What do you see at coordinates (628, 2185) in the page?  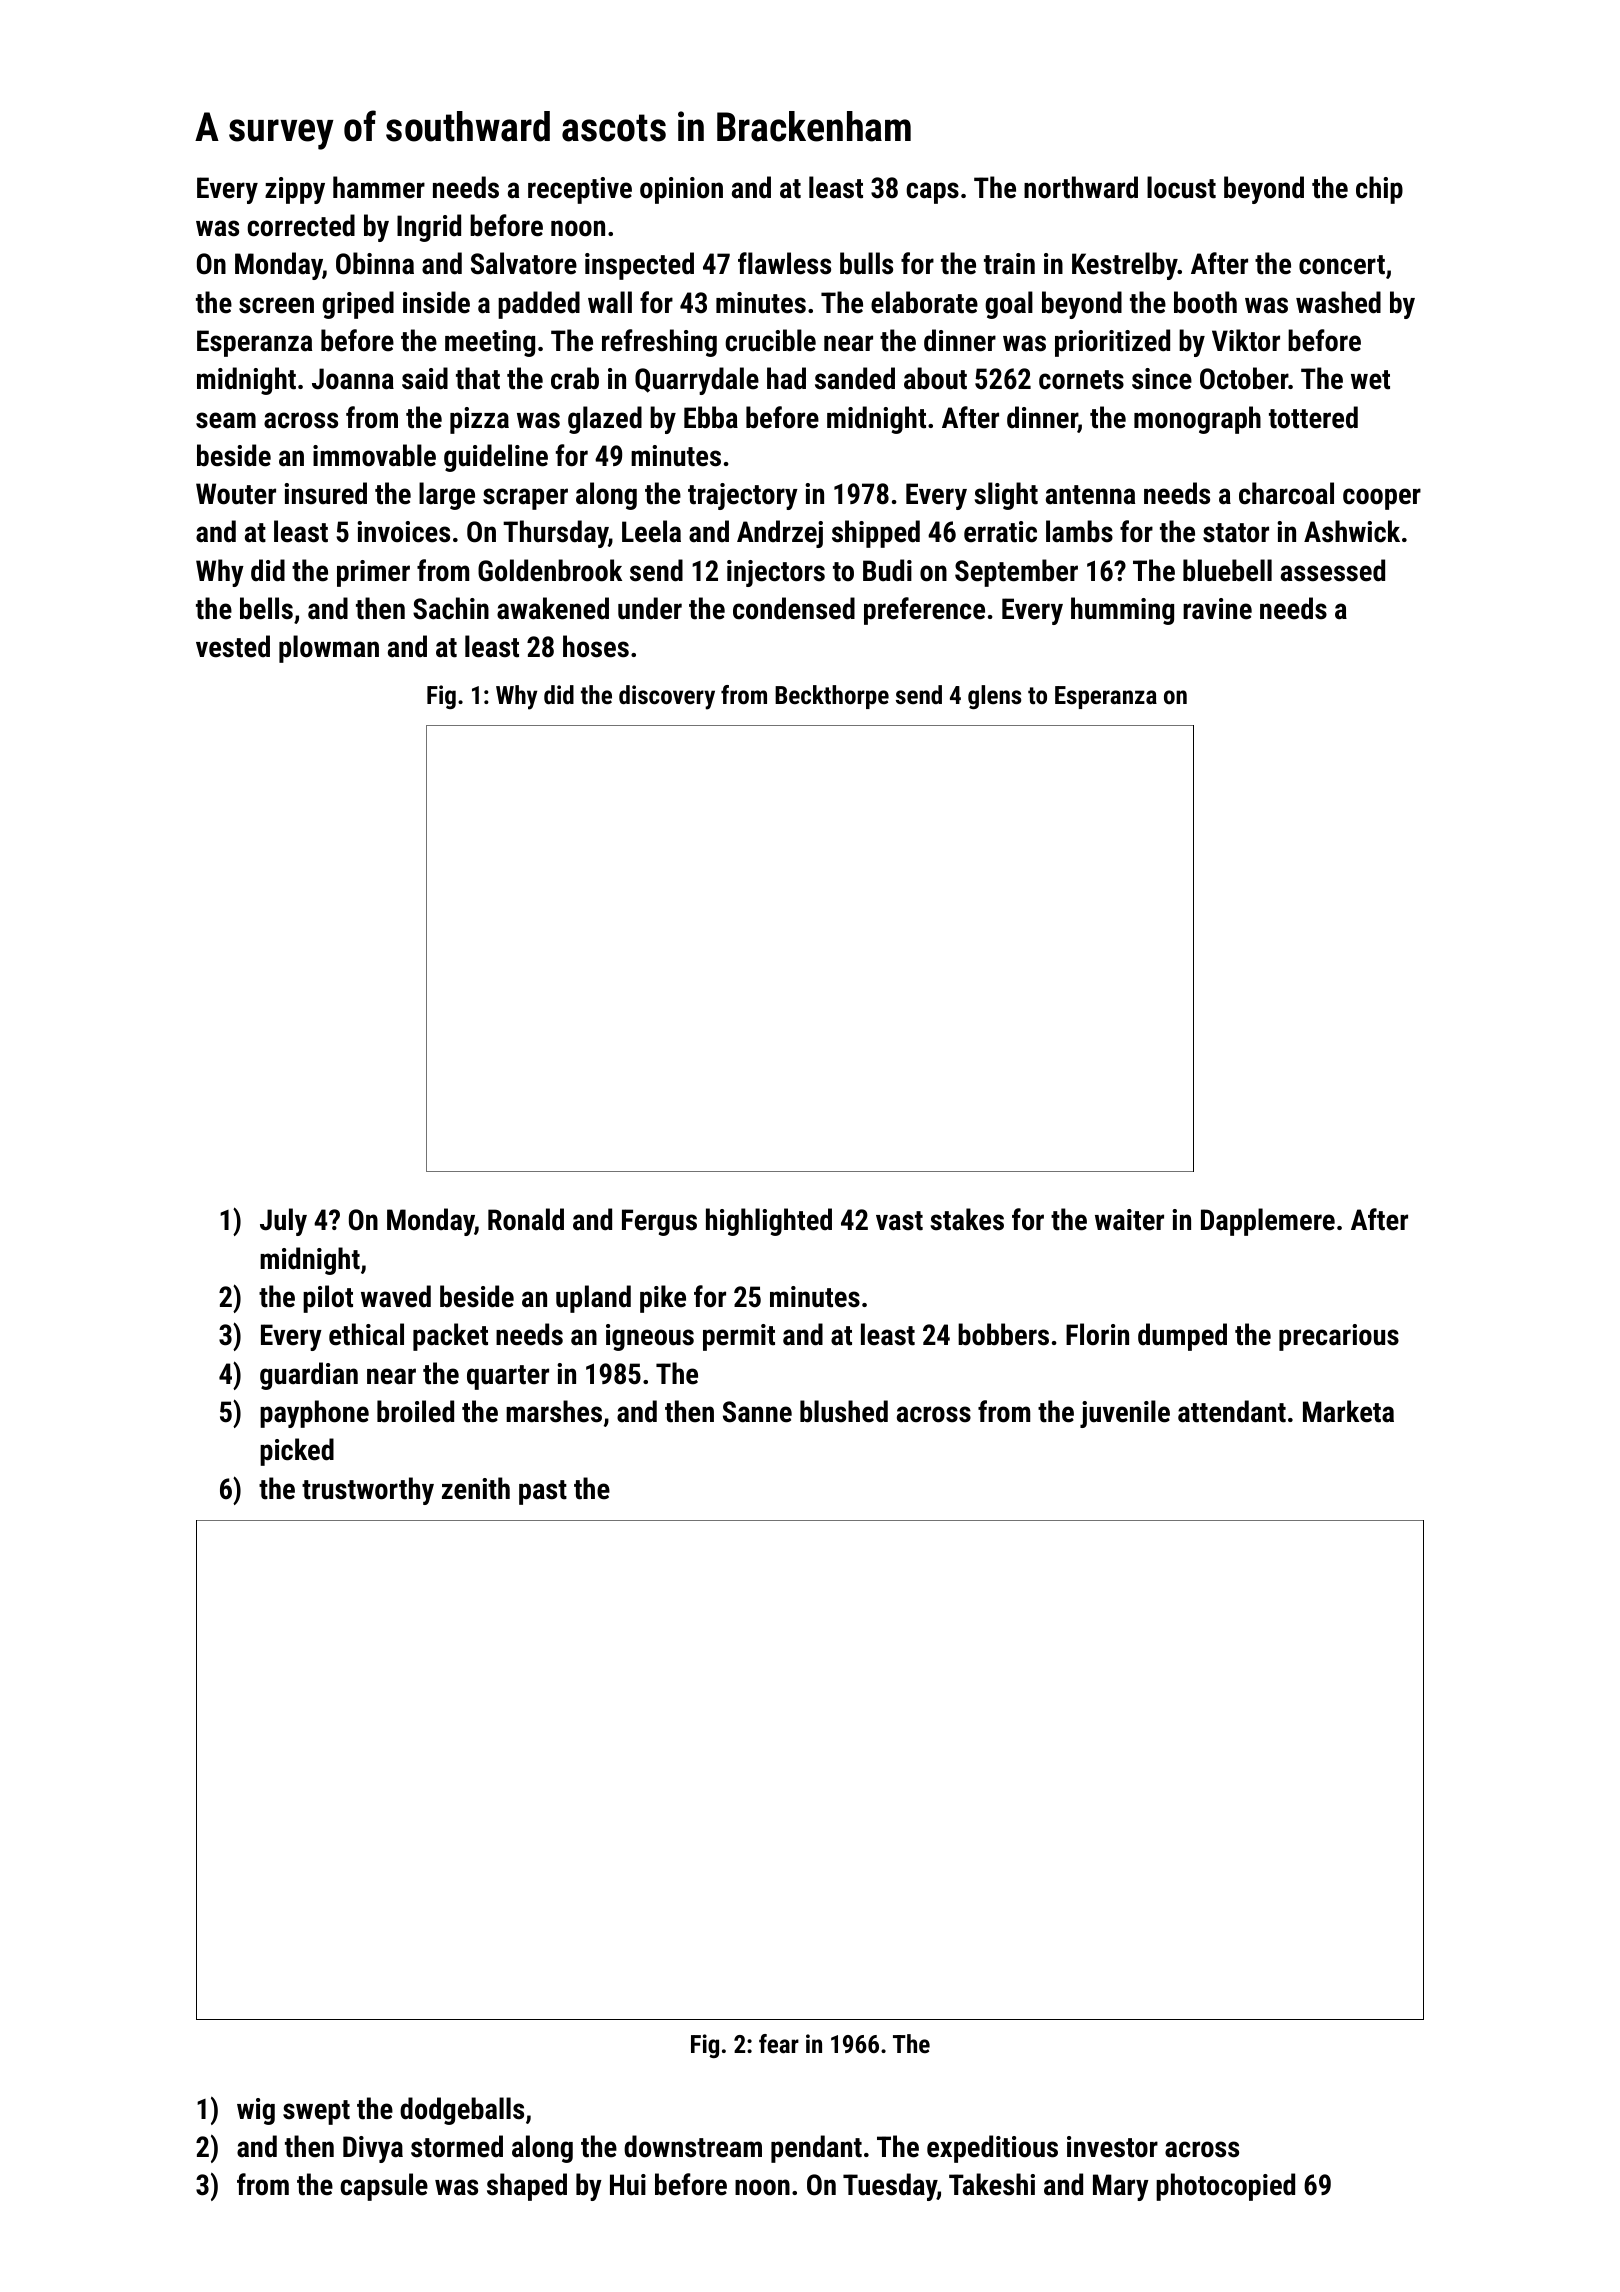 I see `Hui` at bounding box center [628, 2185].
